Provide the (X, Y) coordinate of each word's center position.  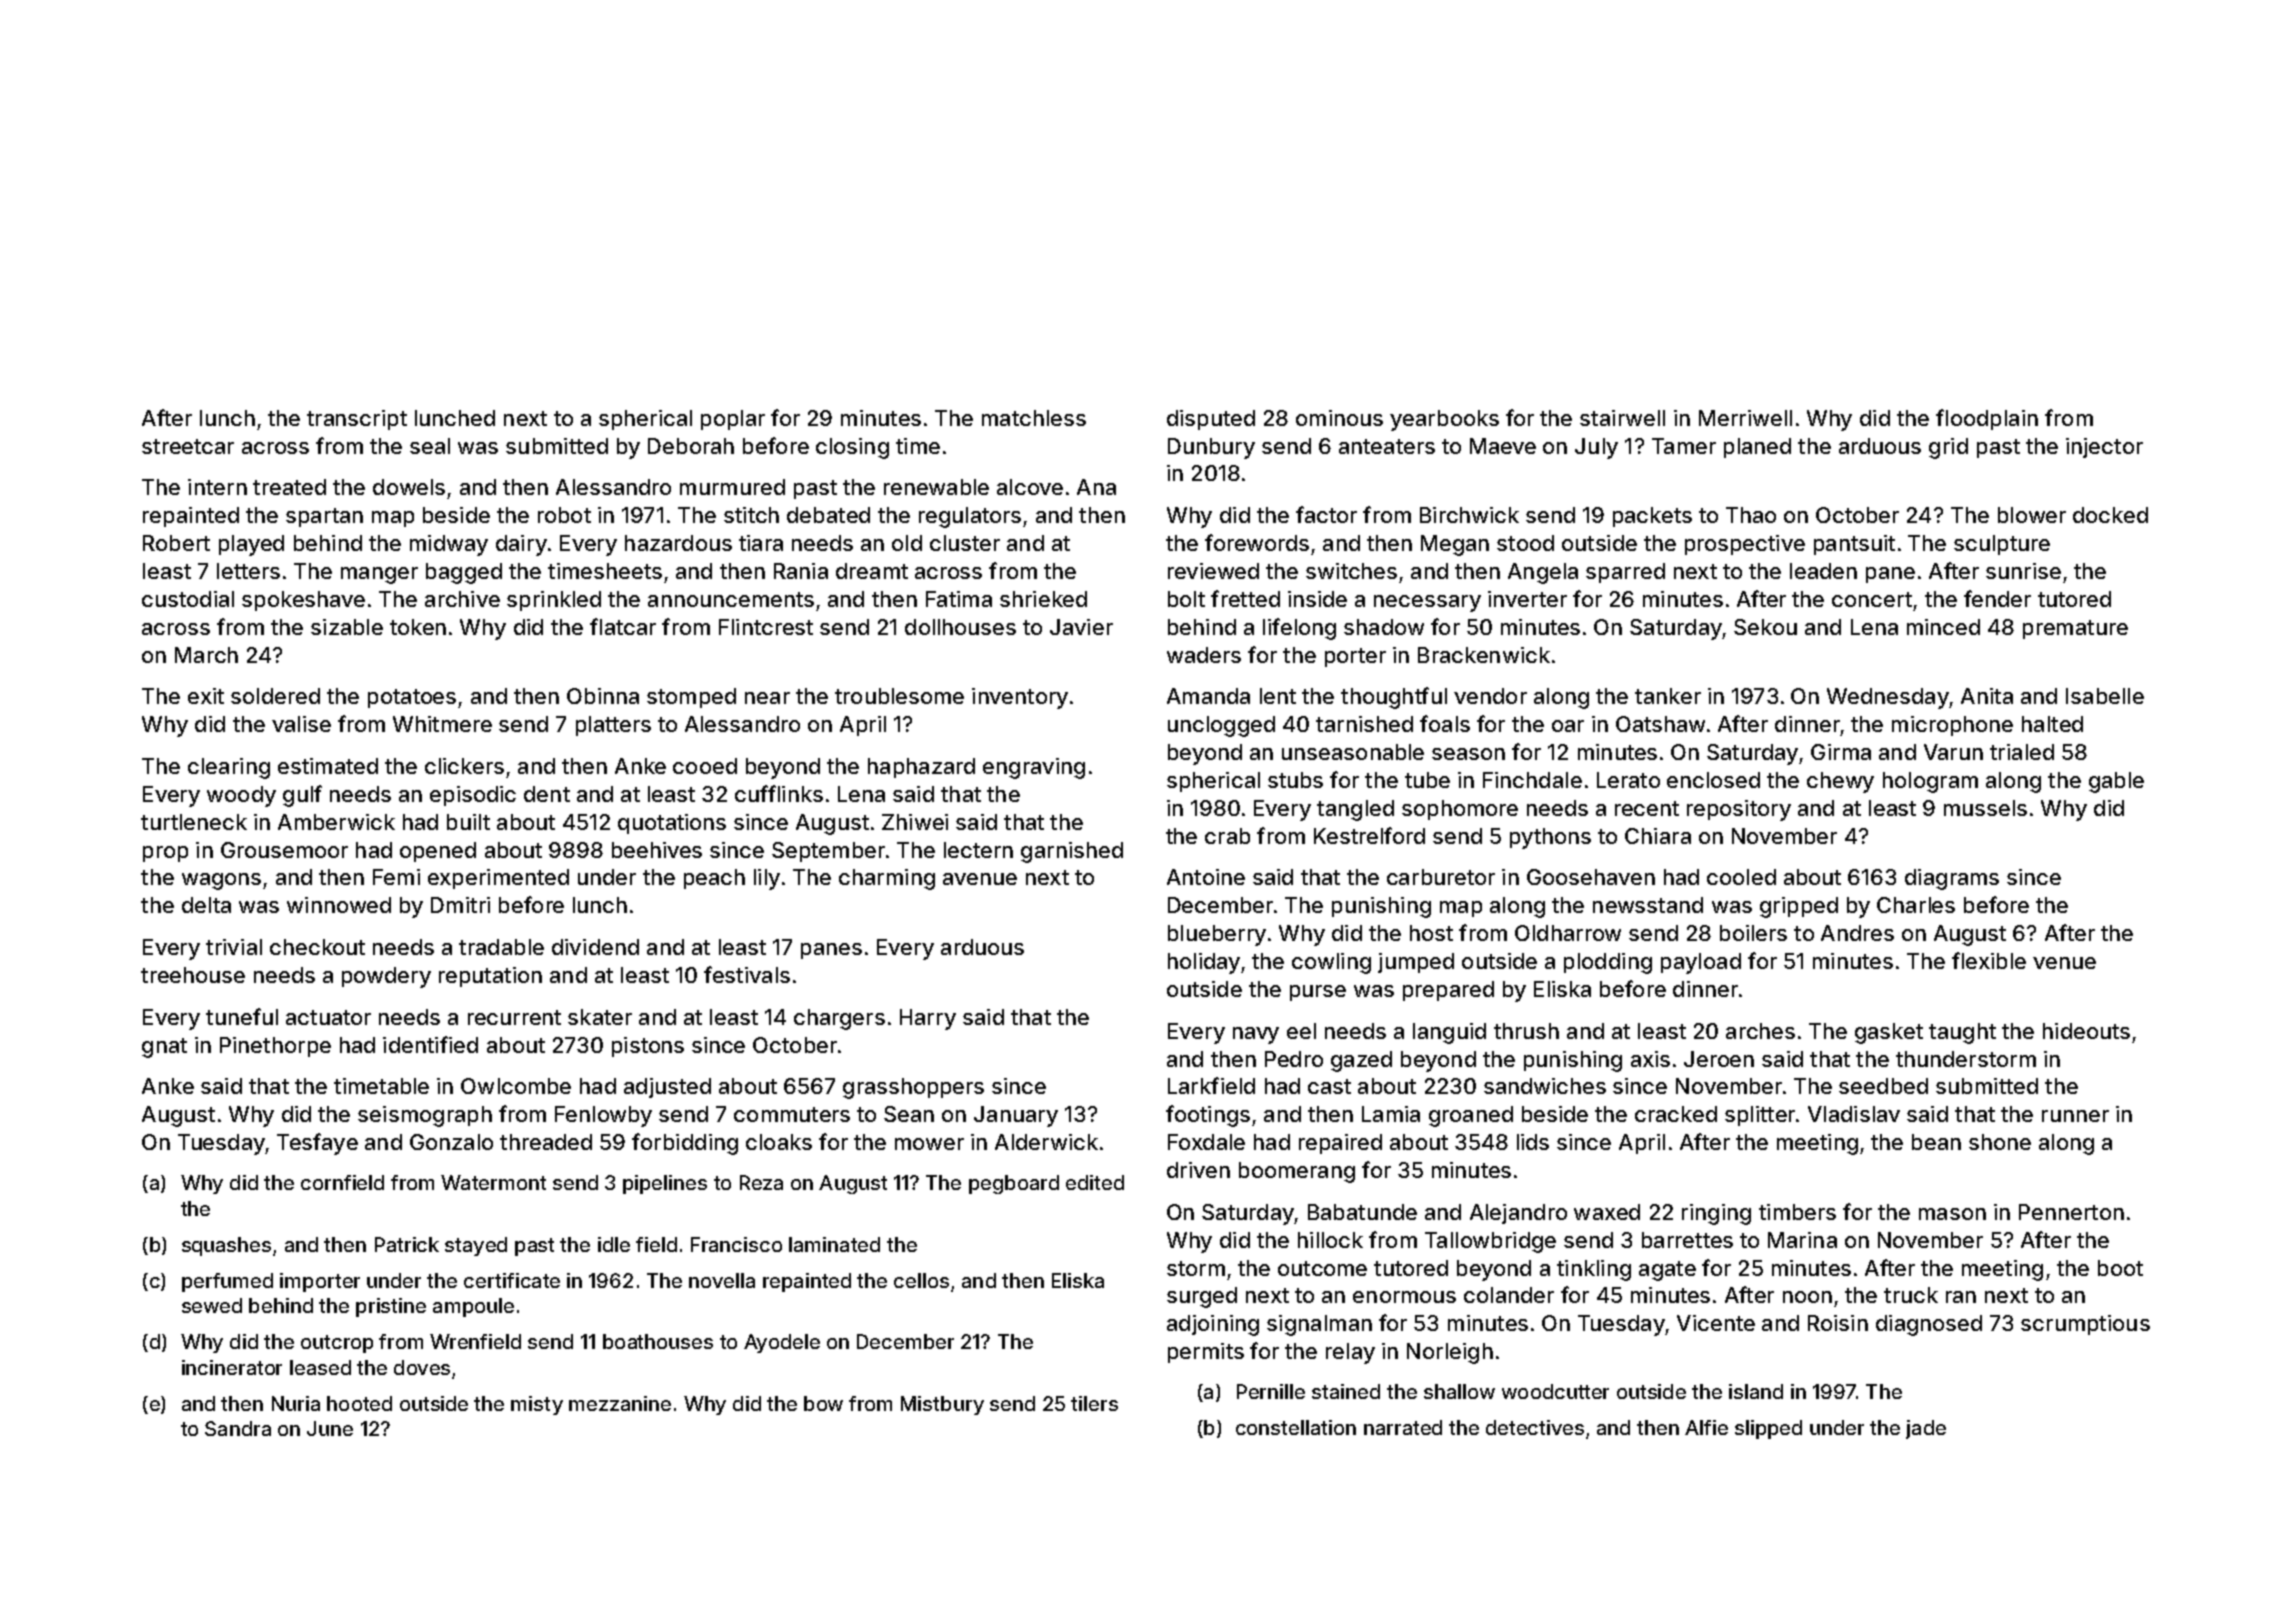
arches (1760, 1031)
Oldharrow (1568, 933)
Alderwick (1046, 1142)
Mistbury (942, 1405)
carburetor (1441, 877)
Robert (176, 543)
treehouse (193, 975)
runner (2075, 1116)
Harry (928, 1019)
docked (2110, 515)
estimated (328, 766)
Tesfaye (317, 1144)
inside (1317, 599)
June (330, 1428)
